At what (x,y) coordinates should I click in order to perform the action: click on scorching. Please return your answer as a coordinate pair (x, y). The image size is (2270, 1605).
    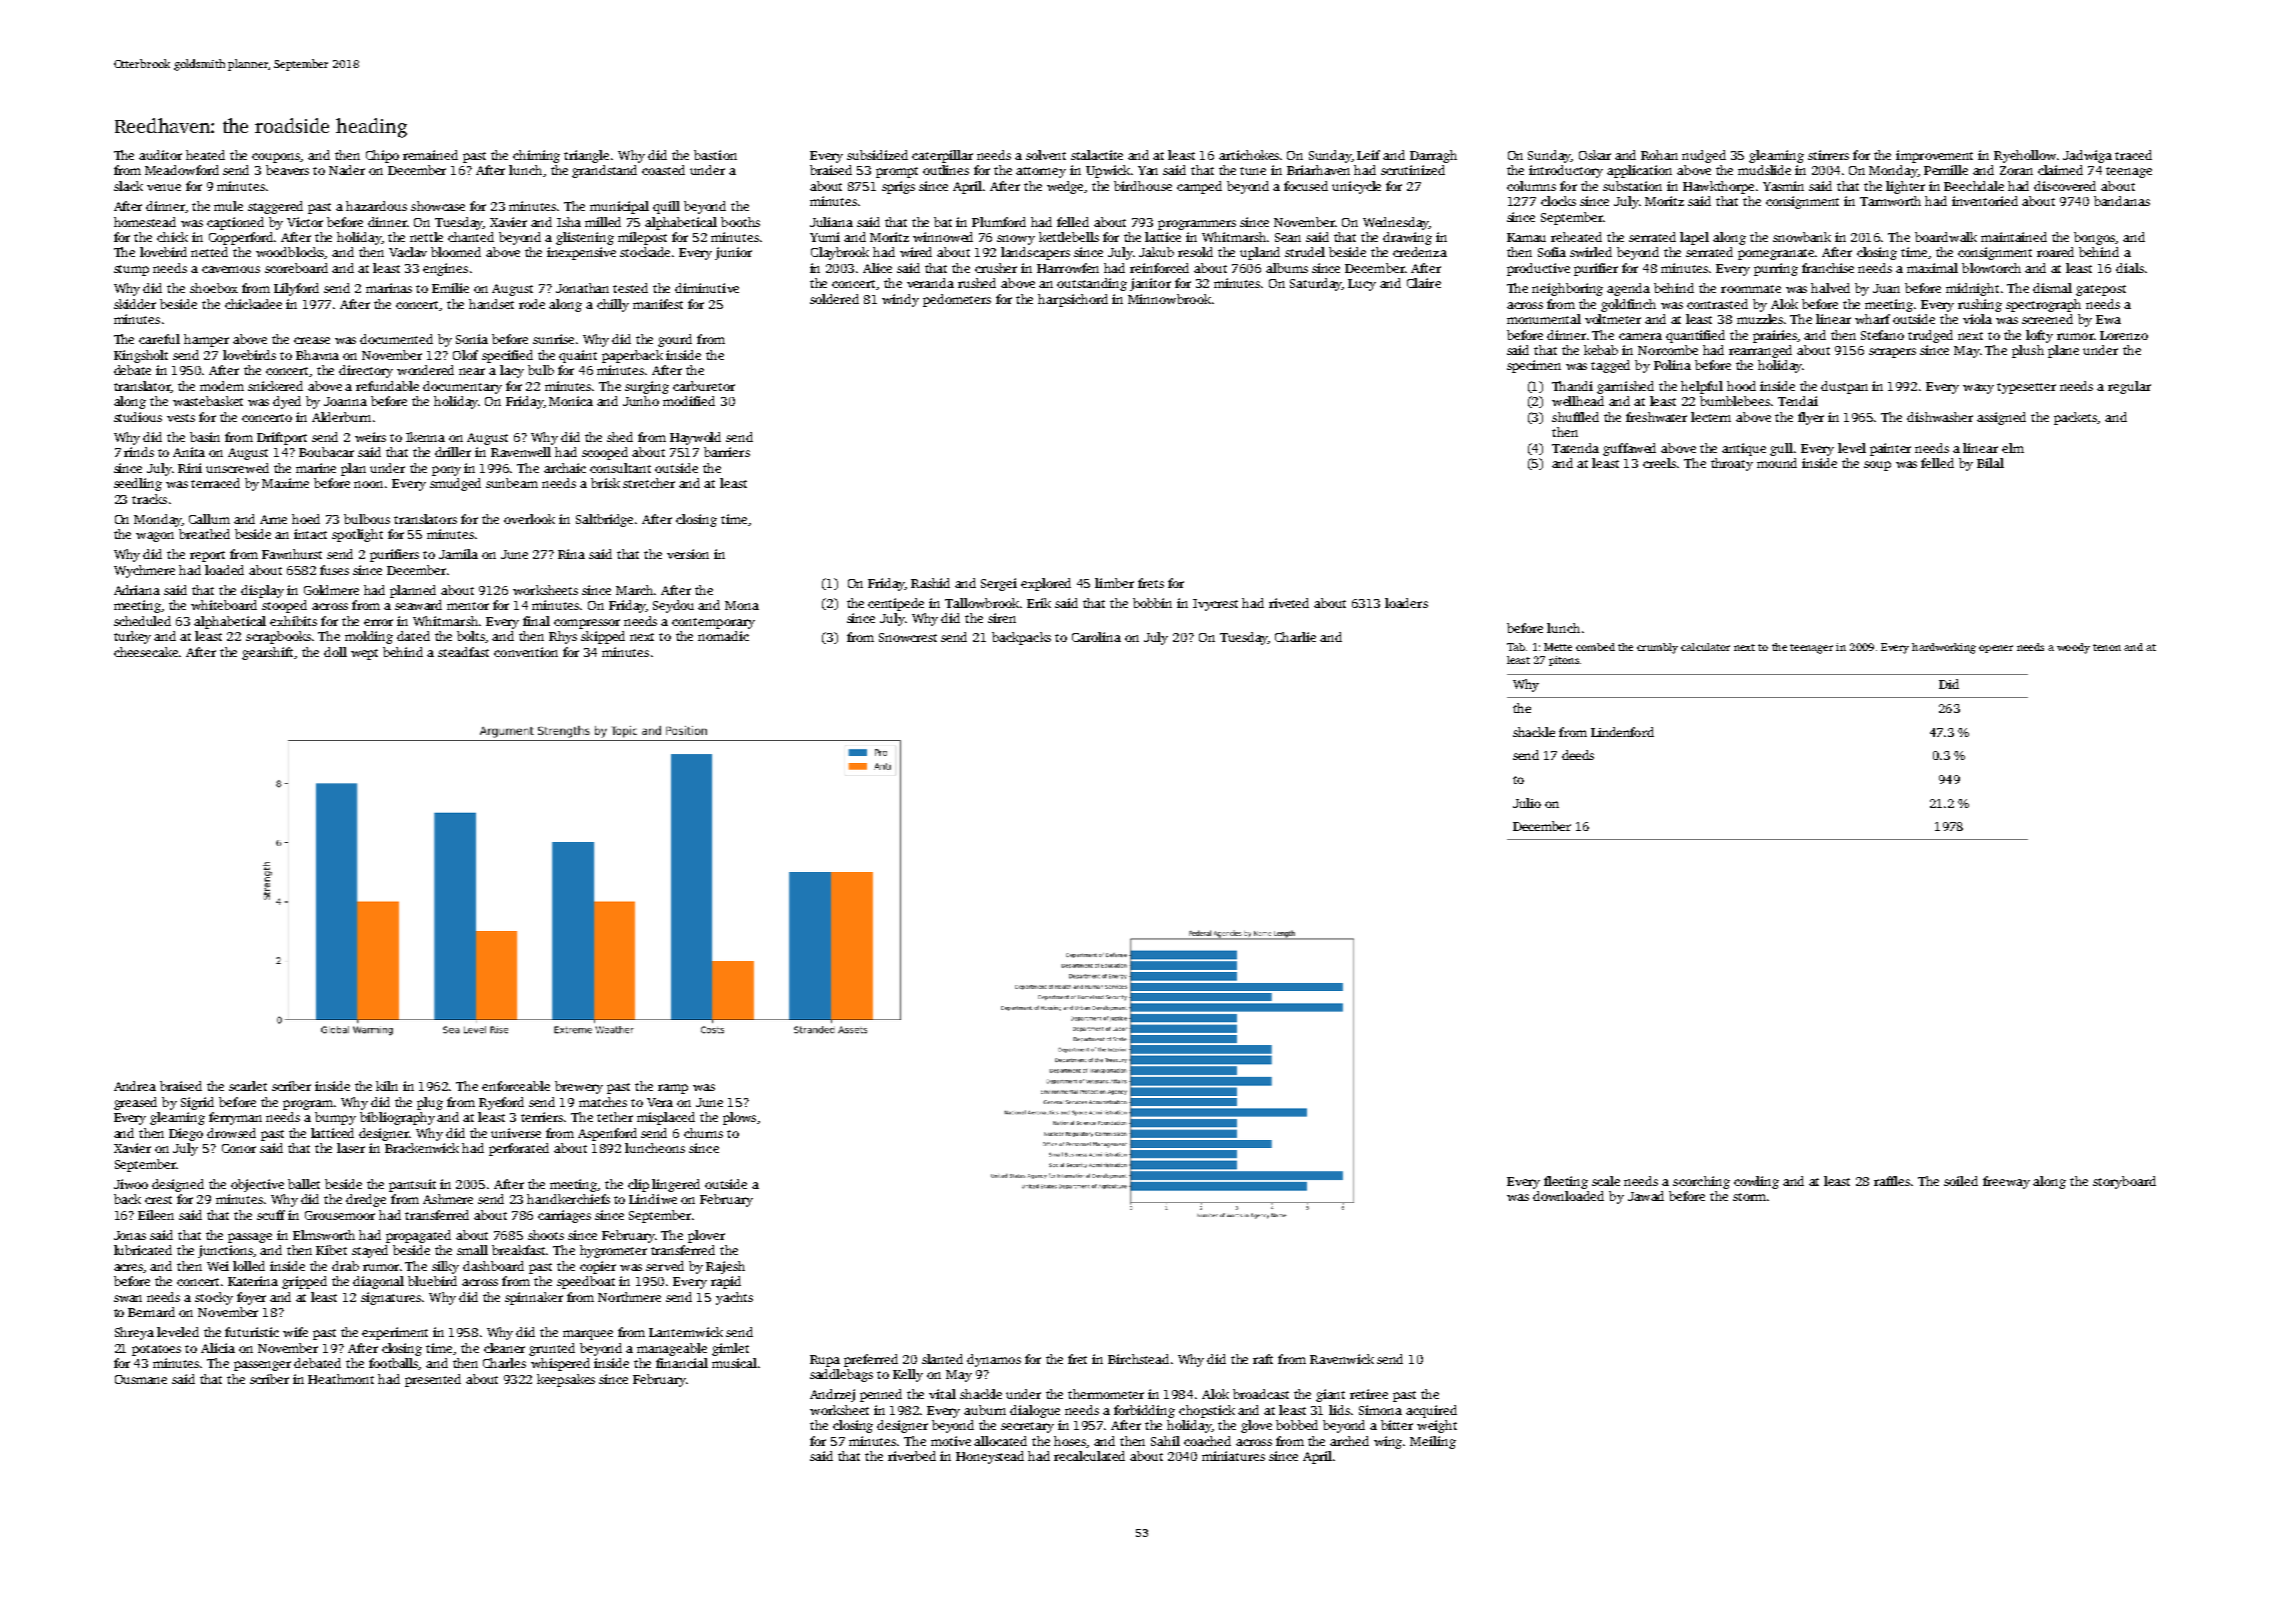
    Looking at the image, I should click on (1701, 1182).
